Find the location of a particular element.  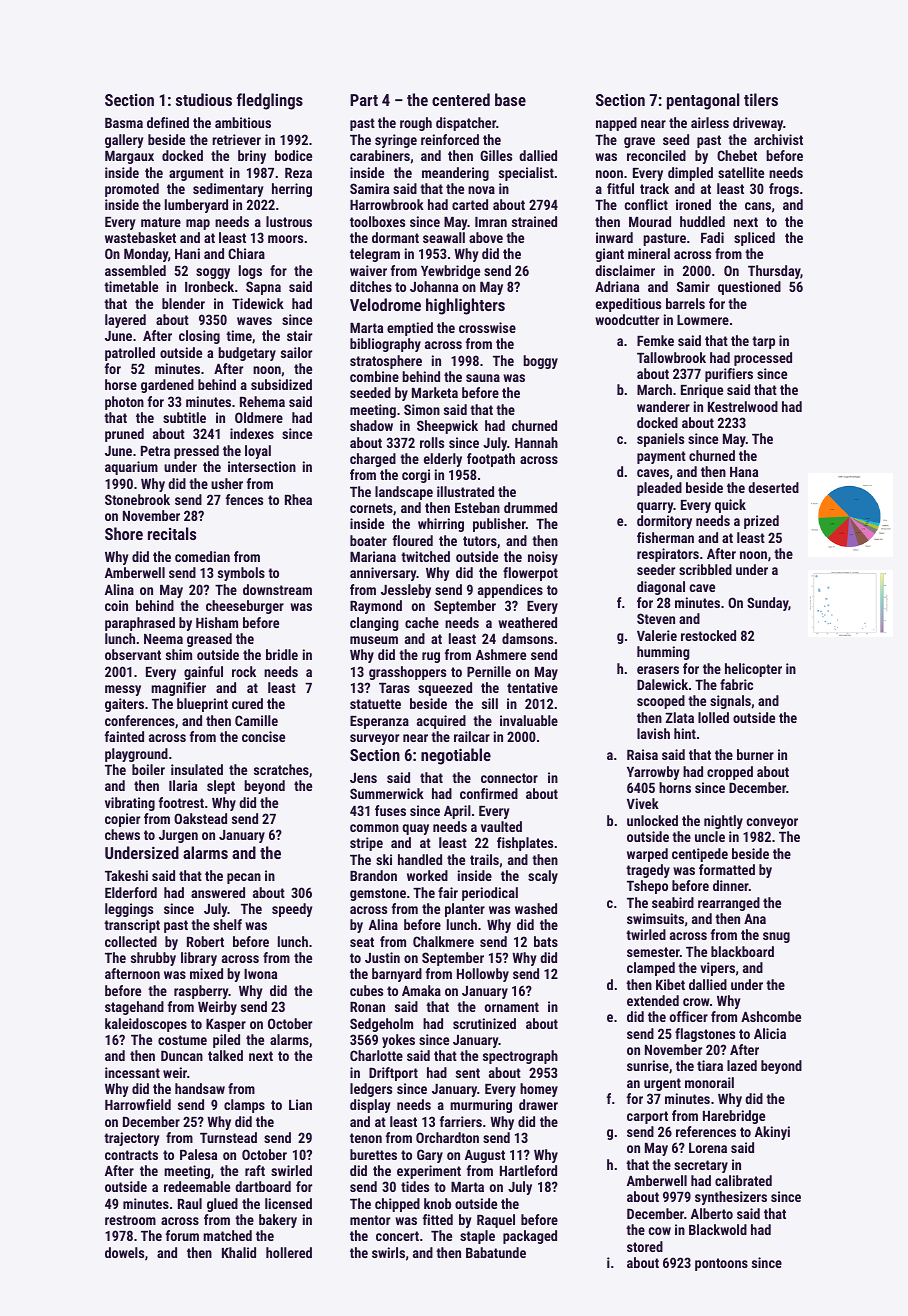

Tallowbrook is located at coordinates (671, 357).
